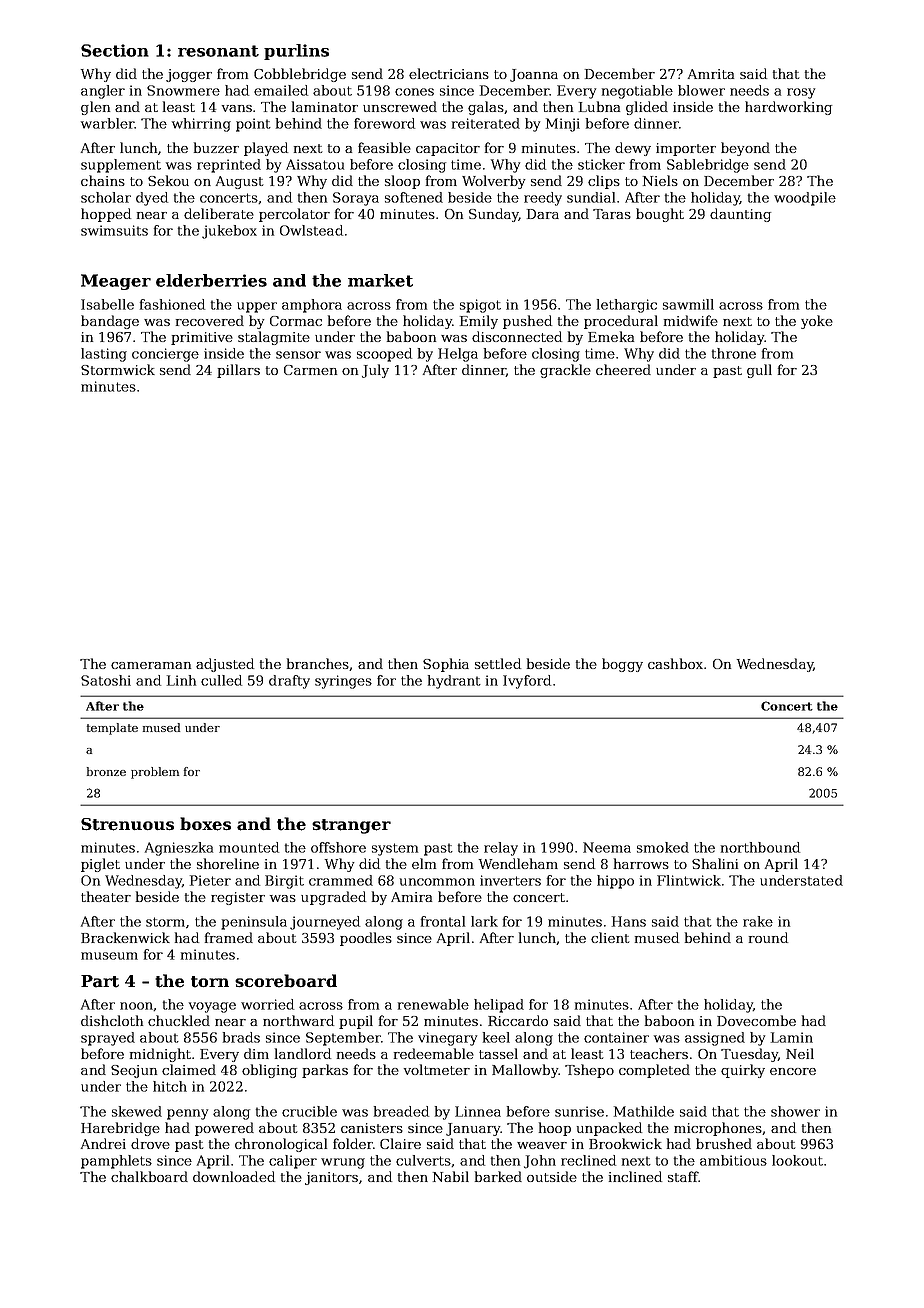 The image size is (924, 1308). I want to click on midwife, so click(691, 320).
